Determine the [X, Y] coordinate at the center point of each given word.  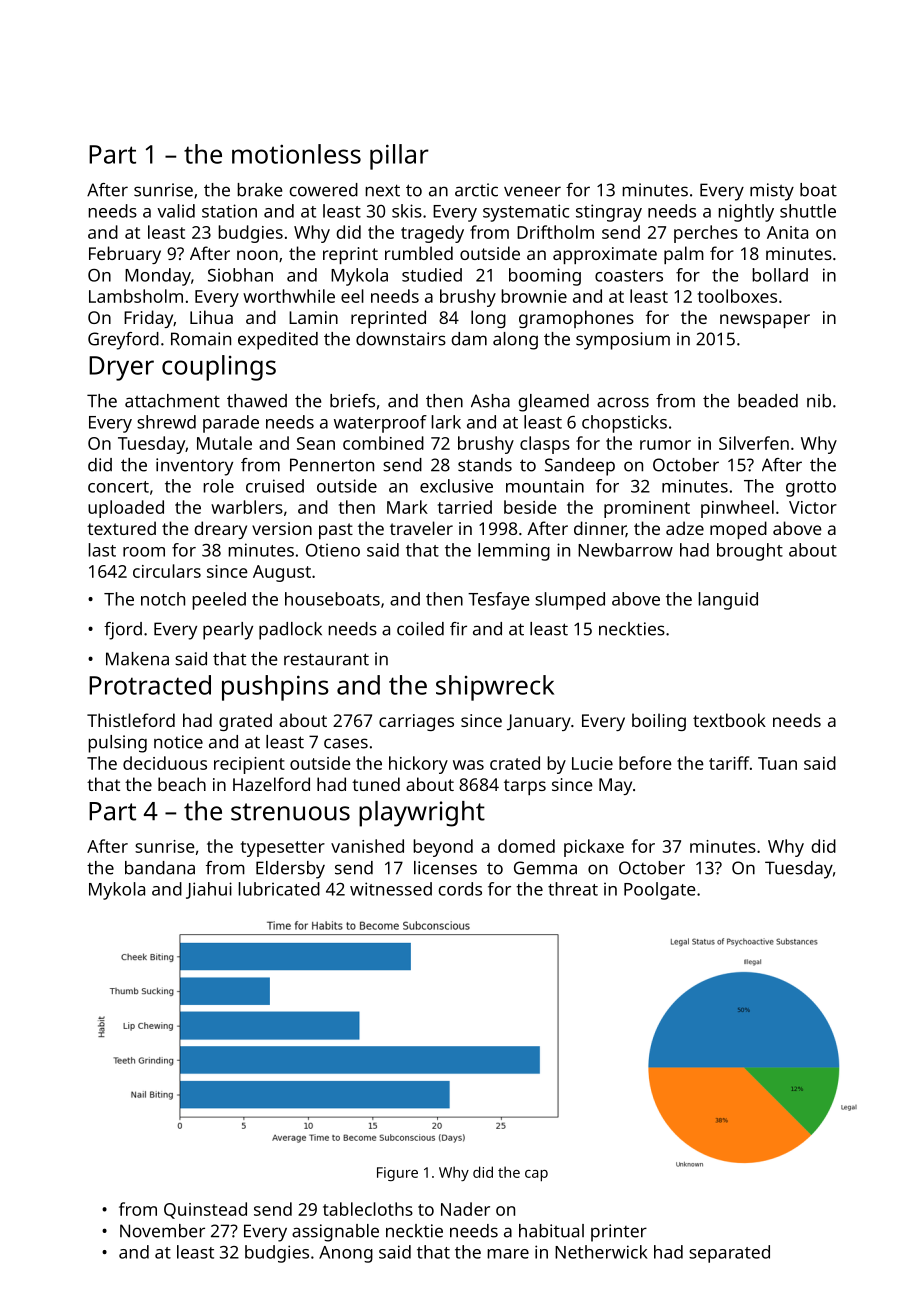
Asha [490, 401]
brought [750, 552]
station [229, 211]
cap [536, 1176]
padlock [290, 631]
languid [728, 601]
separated [729, 1254]
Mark [407, 507]
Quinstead [205, 1210]
